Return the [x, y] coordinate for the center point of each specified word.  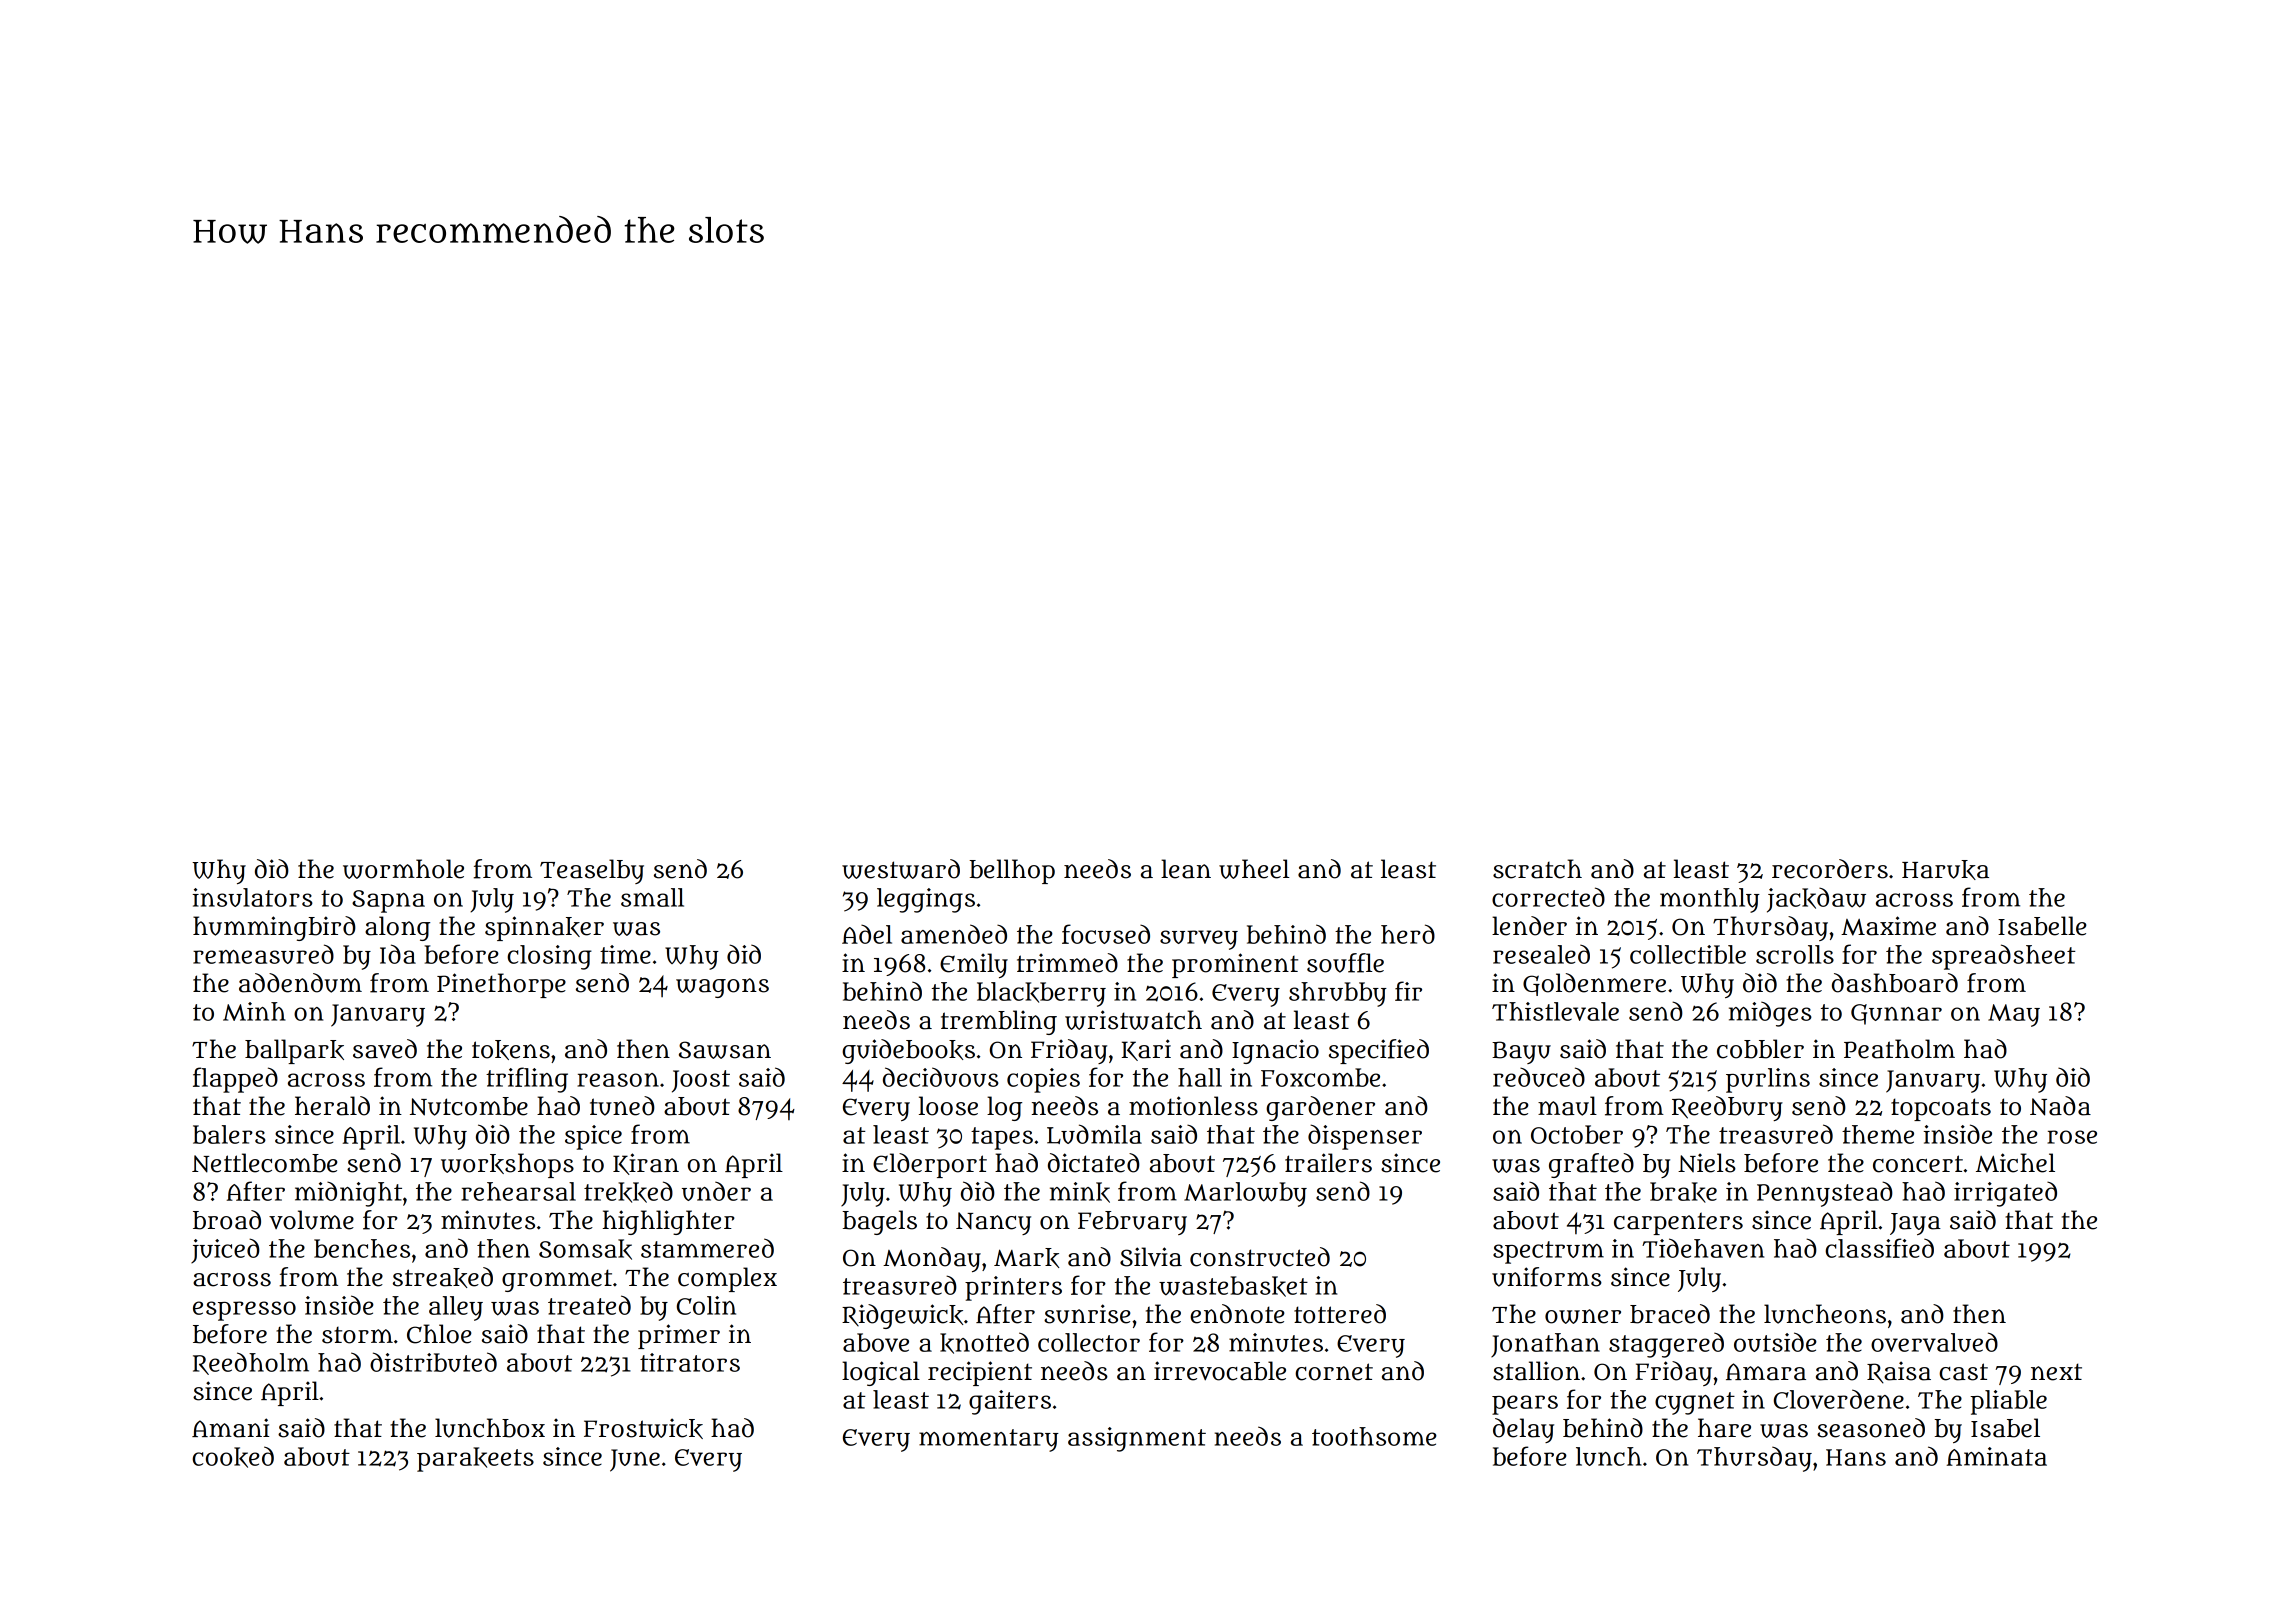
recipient [980, 1373]
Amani [230, 1428]
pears [1525, 1405]
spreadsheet [2004, 957]
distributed [433, 1362]
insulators [253, 897]
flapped [235, 1080]
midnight [348, 1194]
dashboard [1895, 983]
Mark [1026, 1258]
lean [1186, 869]
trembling [999, 1022]
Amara [1766, 1372]
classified [1879, 1248]
